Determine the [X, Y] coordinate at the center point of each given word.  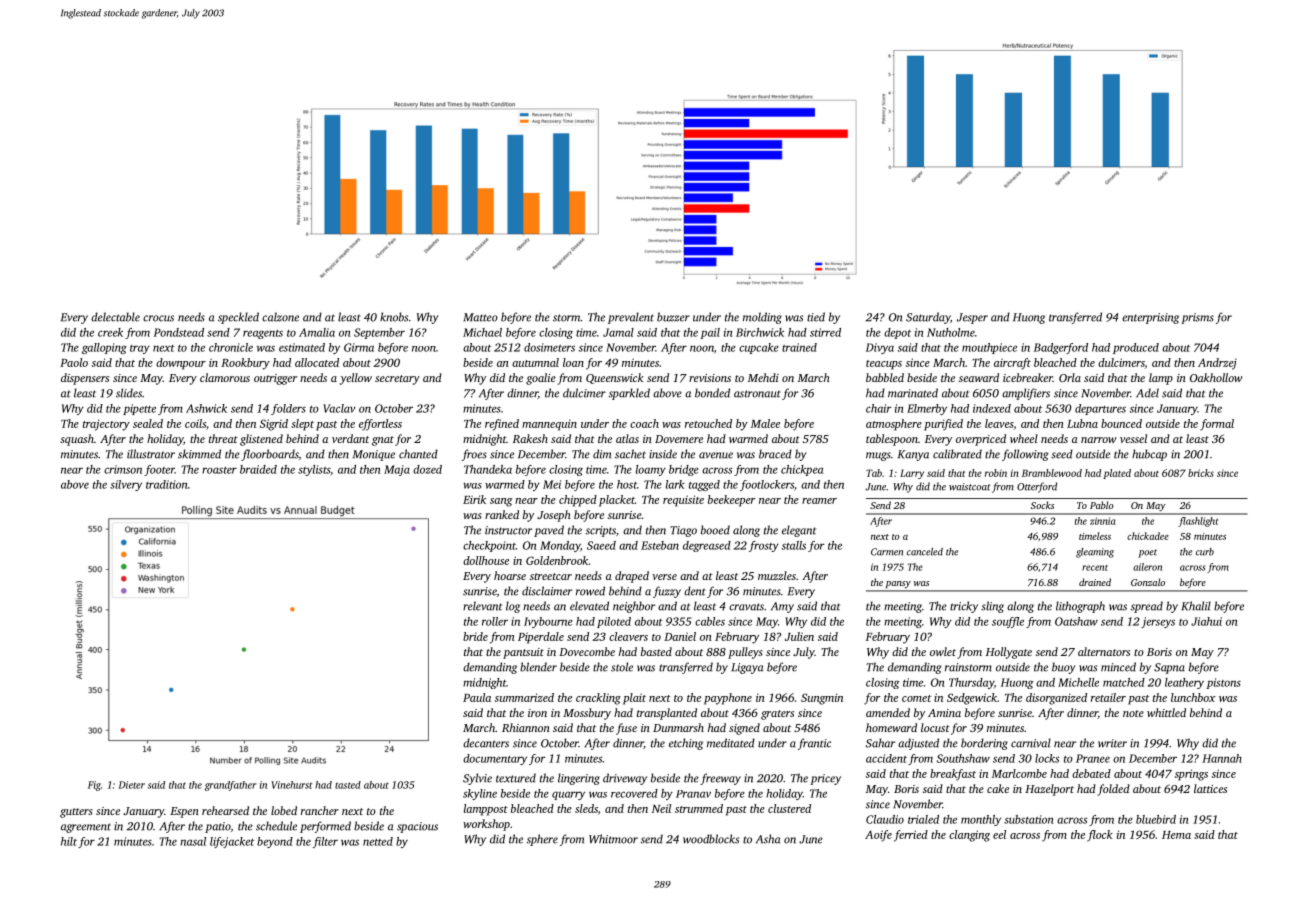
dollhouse [486, 560]
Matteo [480, 317]
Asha [768, 839]
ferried [911, 836]
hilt [69, 841]
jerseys [1158, 622]
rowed [590, 591]
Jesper [972, 318]
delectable [115, 317]
